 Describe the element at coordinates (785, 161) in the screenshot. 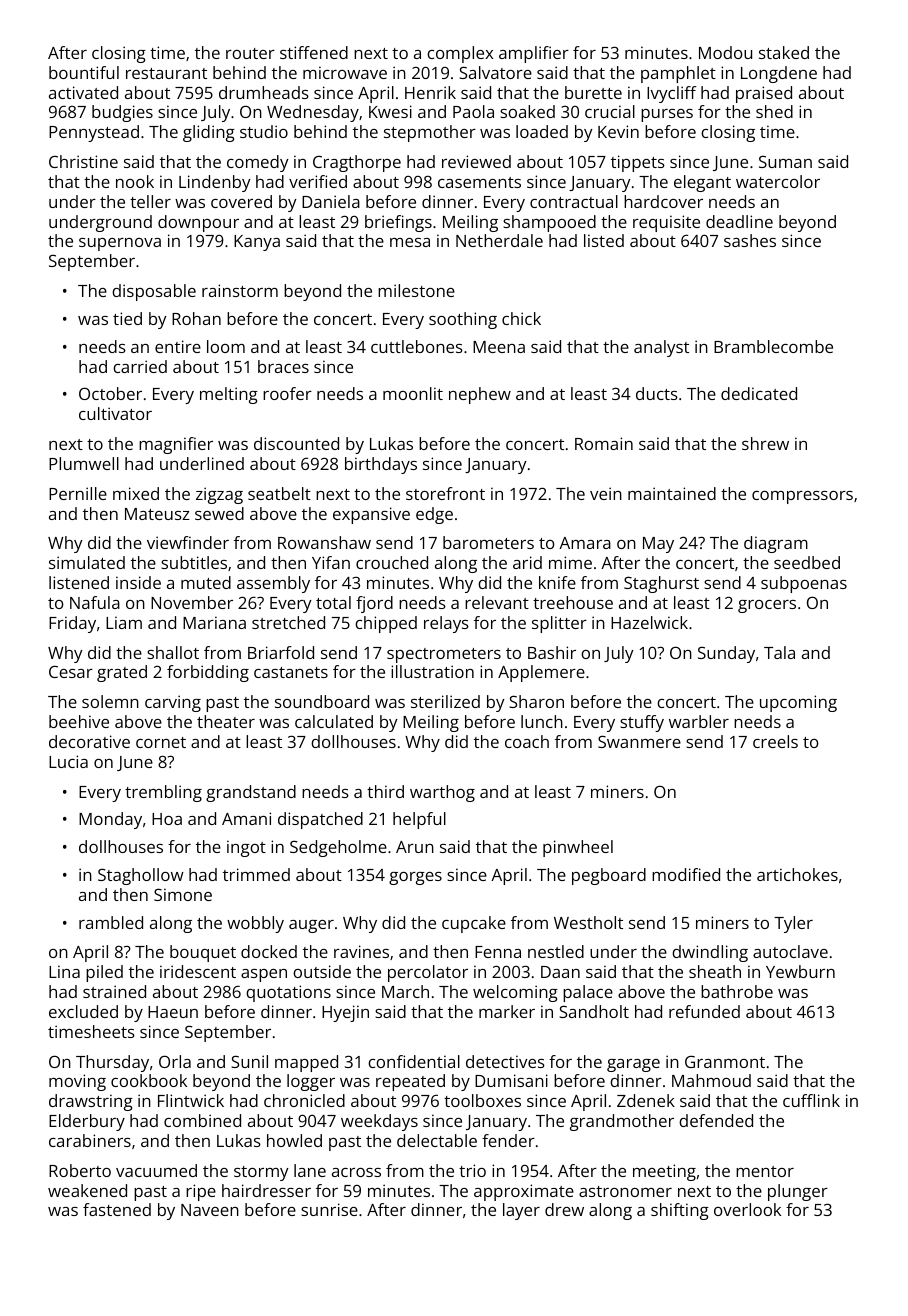

I see `Suman` at that location.
